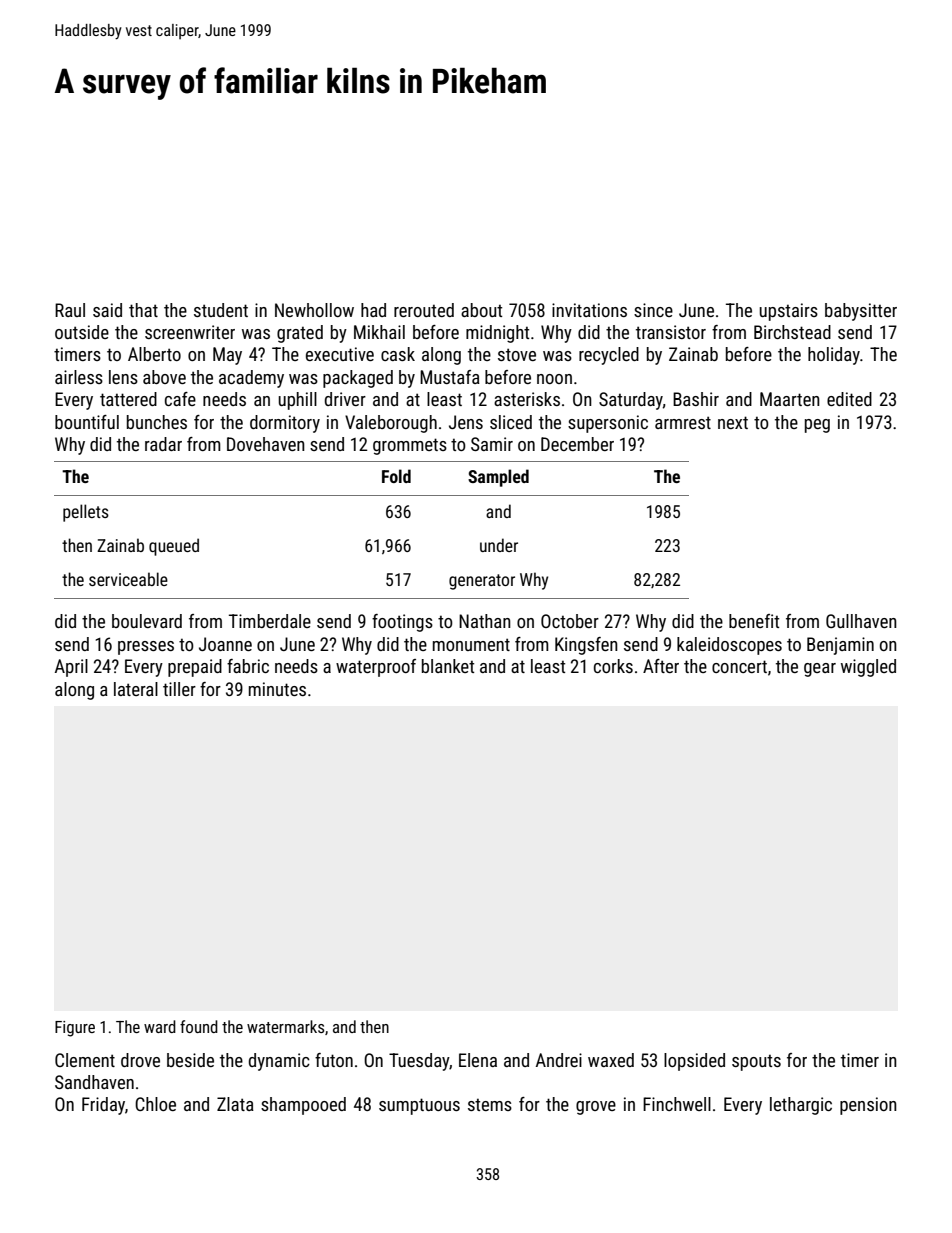 This page has width=952, height=1233. Describe the element at coordinates (180, 399) in the page. I see `cafe` at that location.
